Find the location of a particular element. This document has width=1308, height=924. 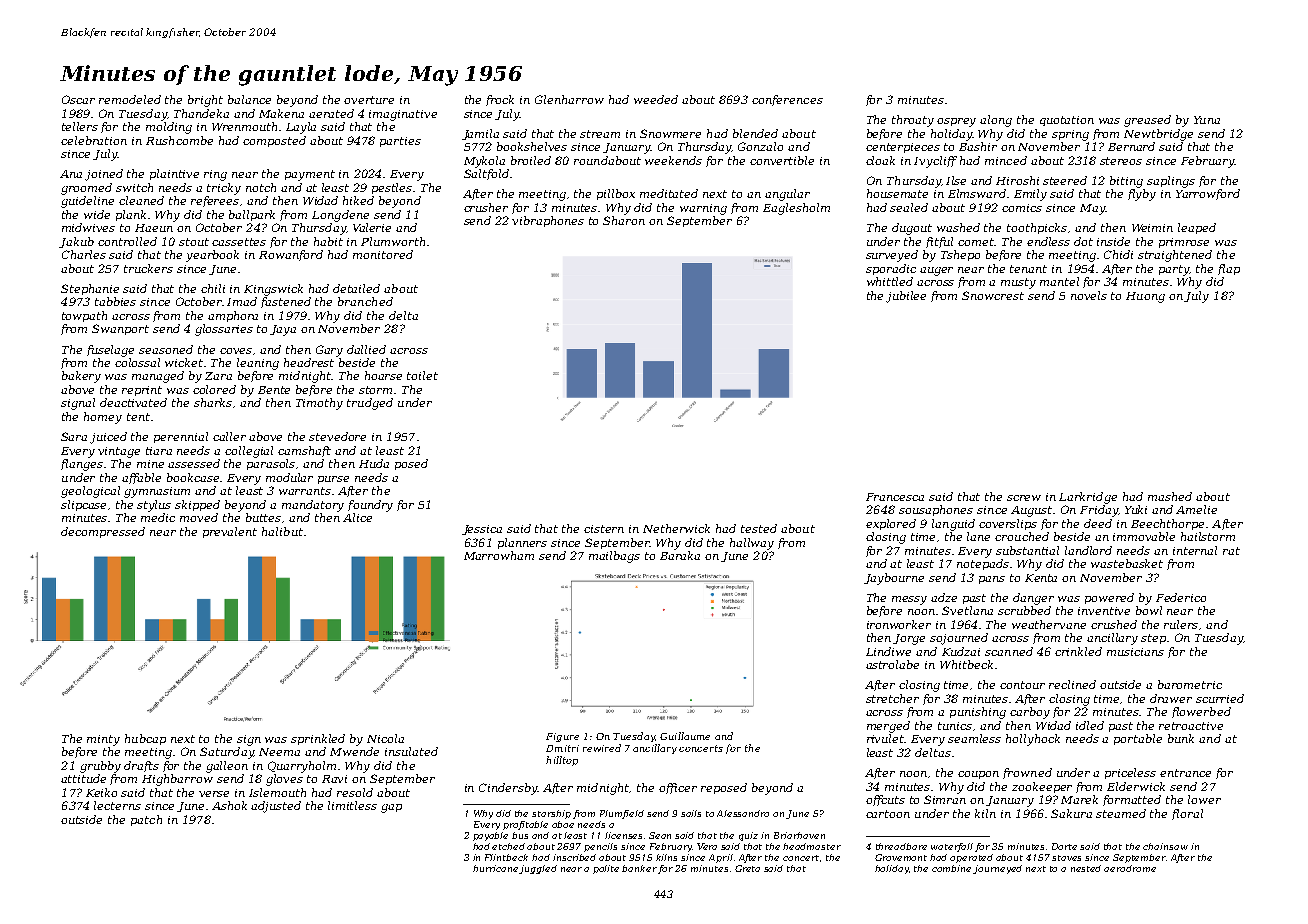

camshaft is located at coordinates (304, 451).
